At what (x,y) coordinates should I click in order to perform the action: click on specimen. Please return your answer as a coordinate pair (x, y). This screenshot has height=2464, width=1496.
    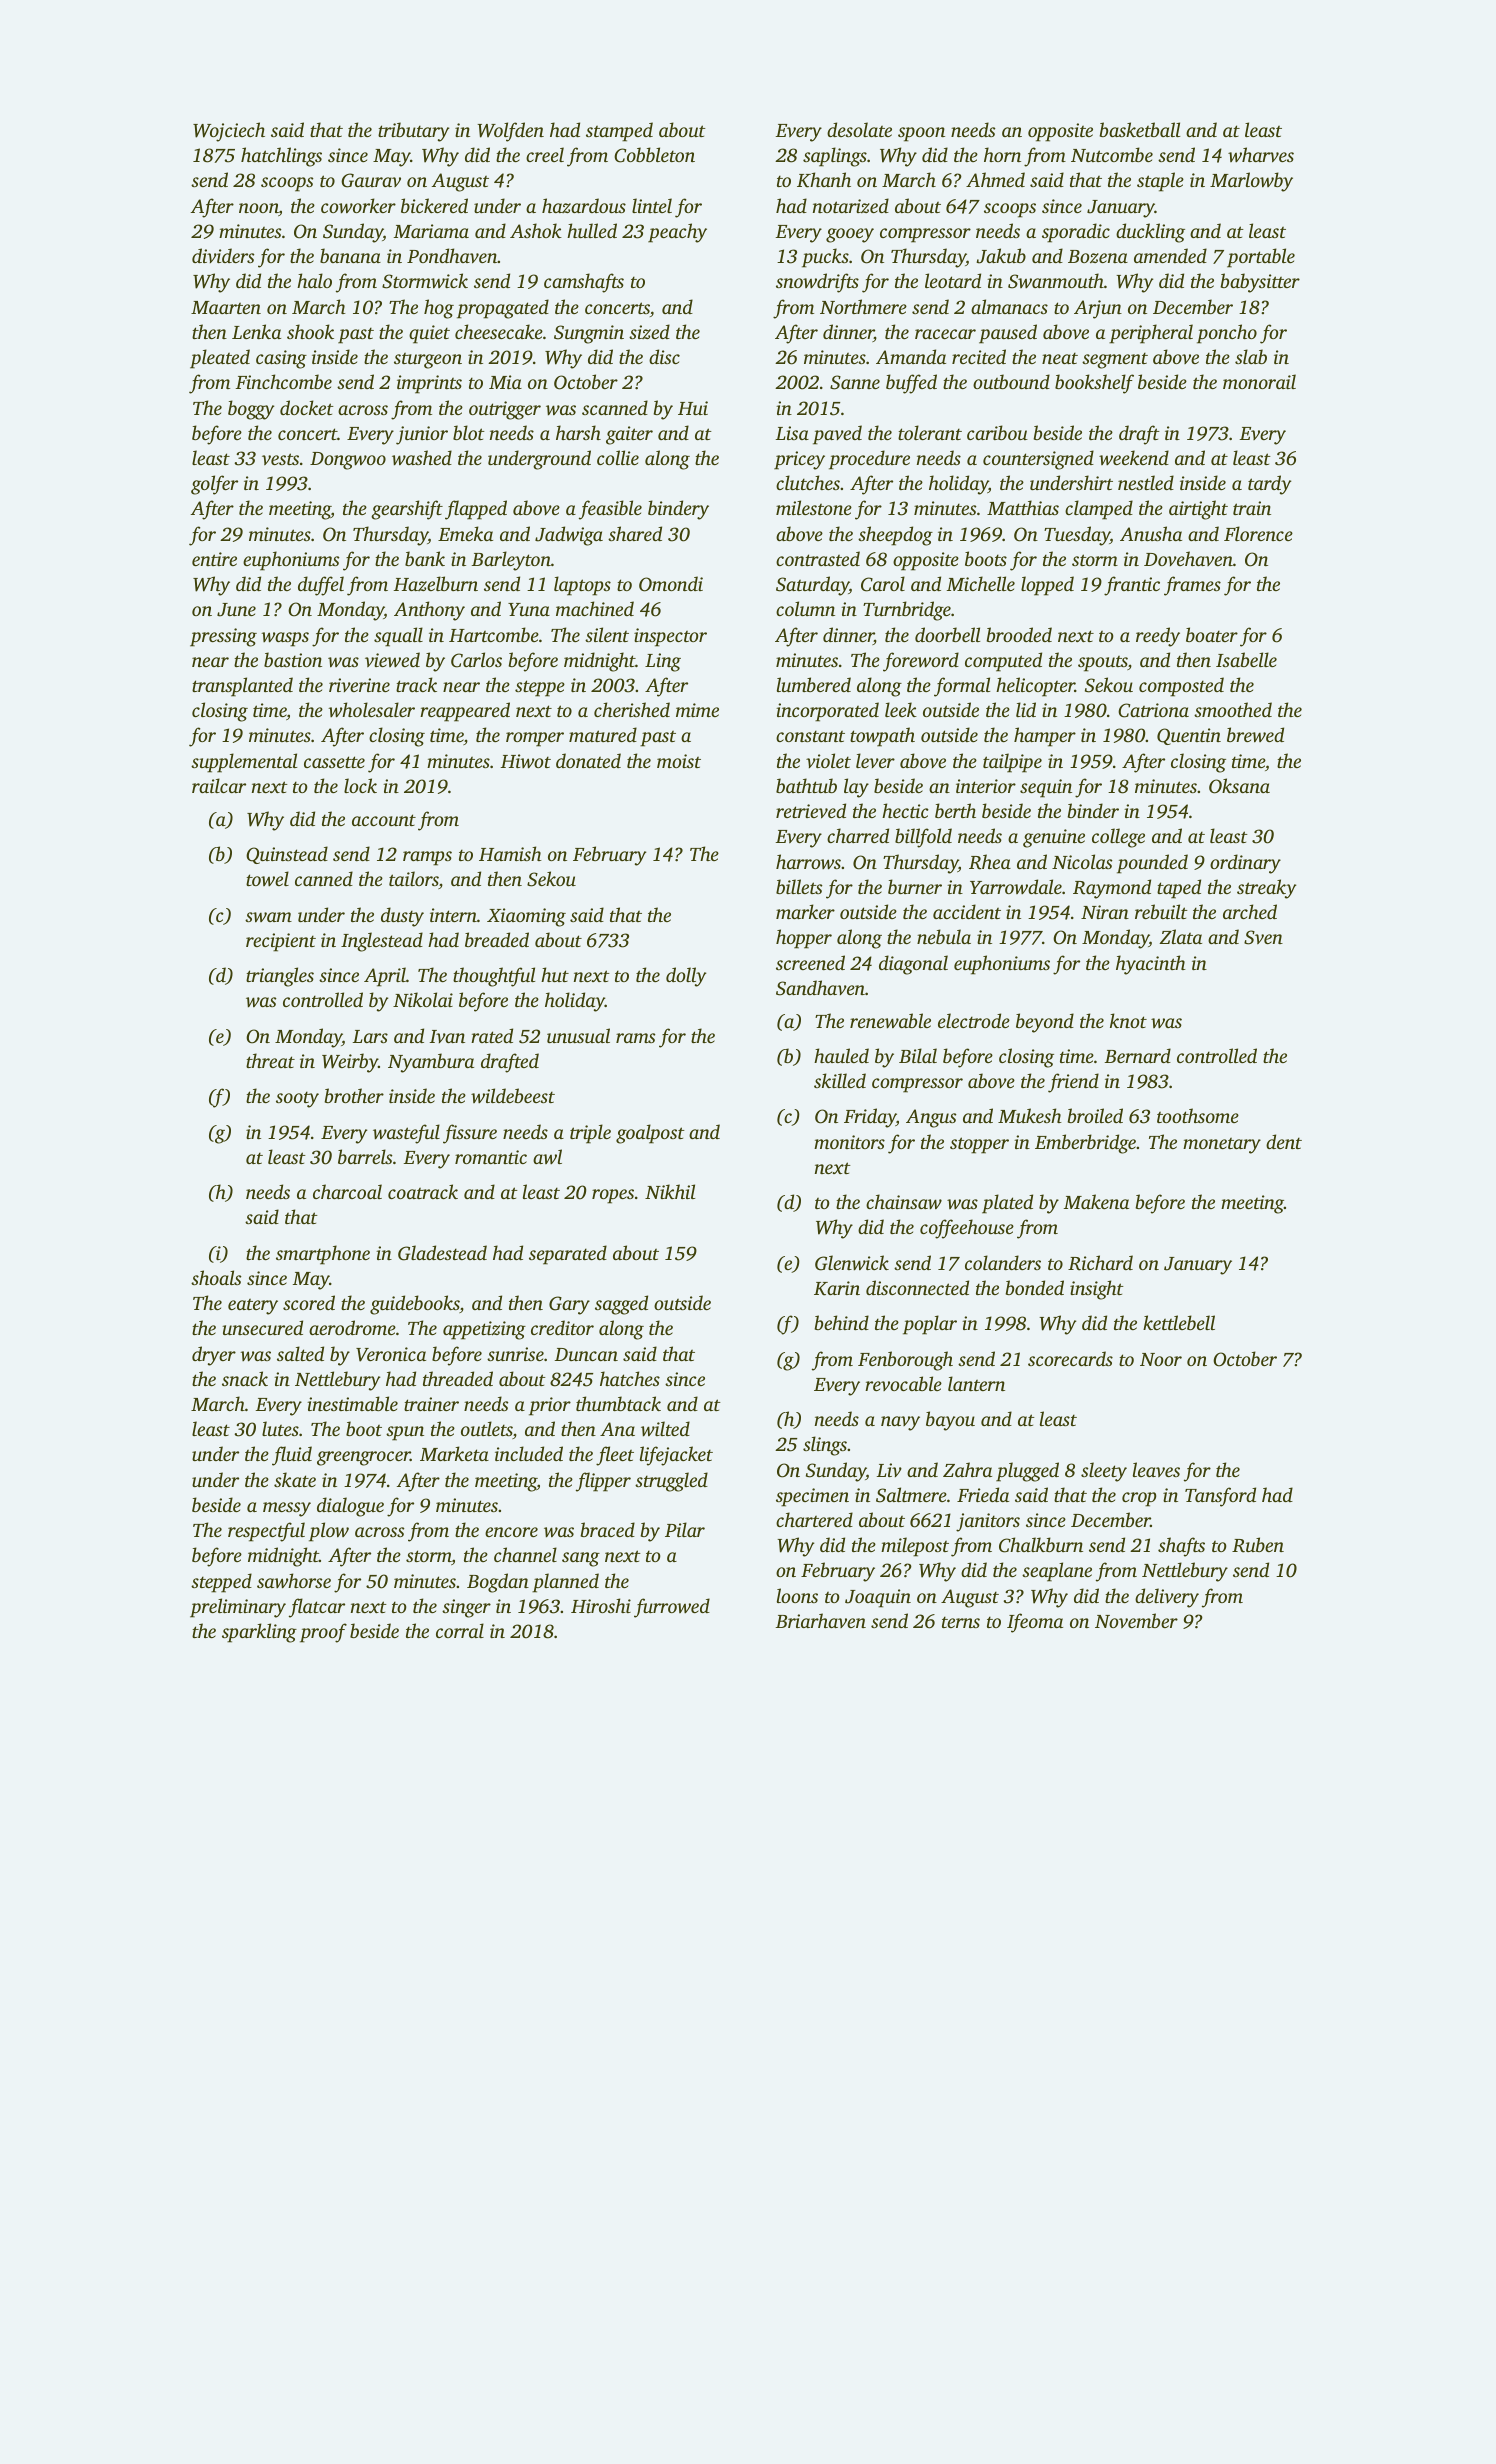
    Looking at the image, I should click on (812, 1497).
